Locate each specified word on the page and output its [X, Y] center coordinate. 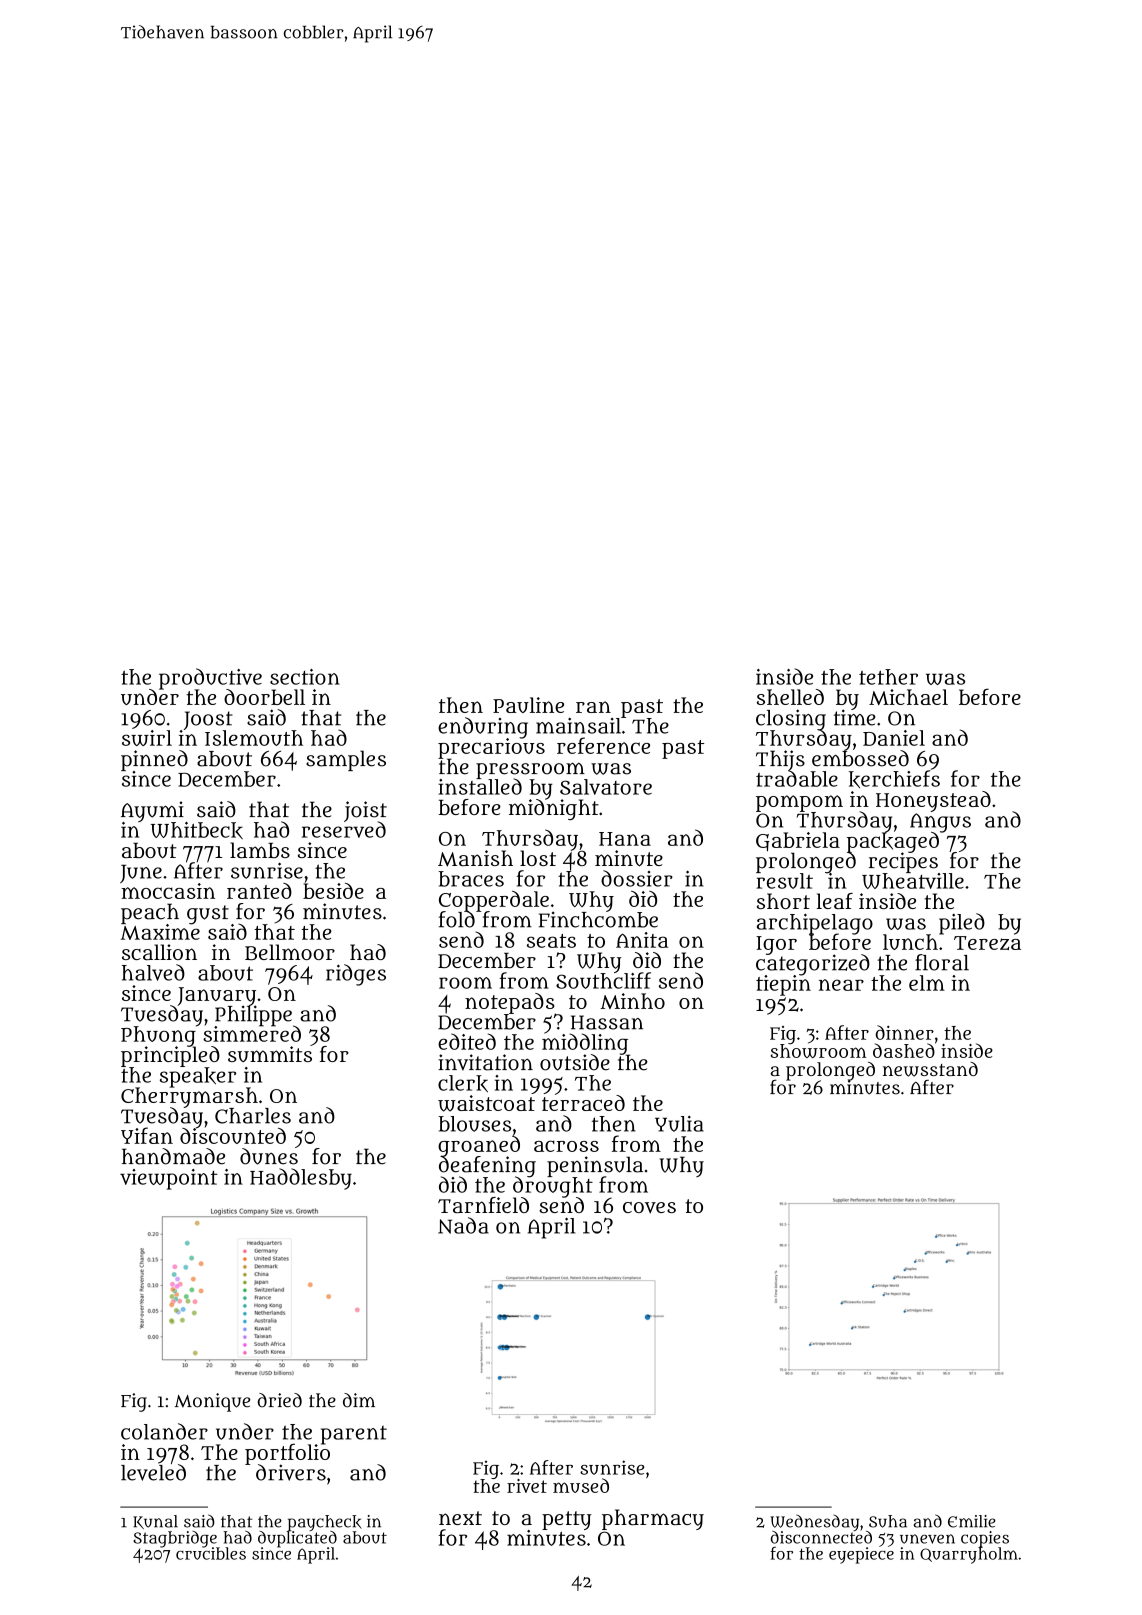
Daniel [894, 738]
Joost [208, 720]
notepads [510, 1003]
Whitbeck [197, 830]
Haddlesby [301, 1179]
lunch [910, 942]
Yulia [679, 1124]
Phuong [159, 1036]
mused [581, 1485]
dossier [637, 878]
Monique [212, 1402]
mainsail [578, 726]
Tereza [987, 943]
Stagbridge [175, 1539]
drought [553, 1187]
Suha [888, 1521]
